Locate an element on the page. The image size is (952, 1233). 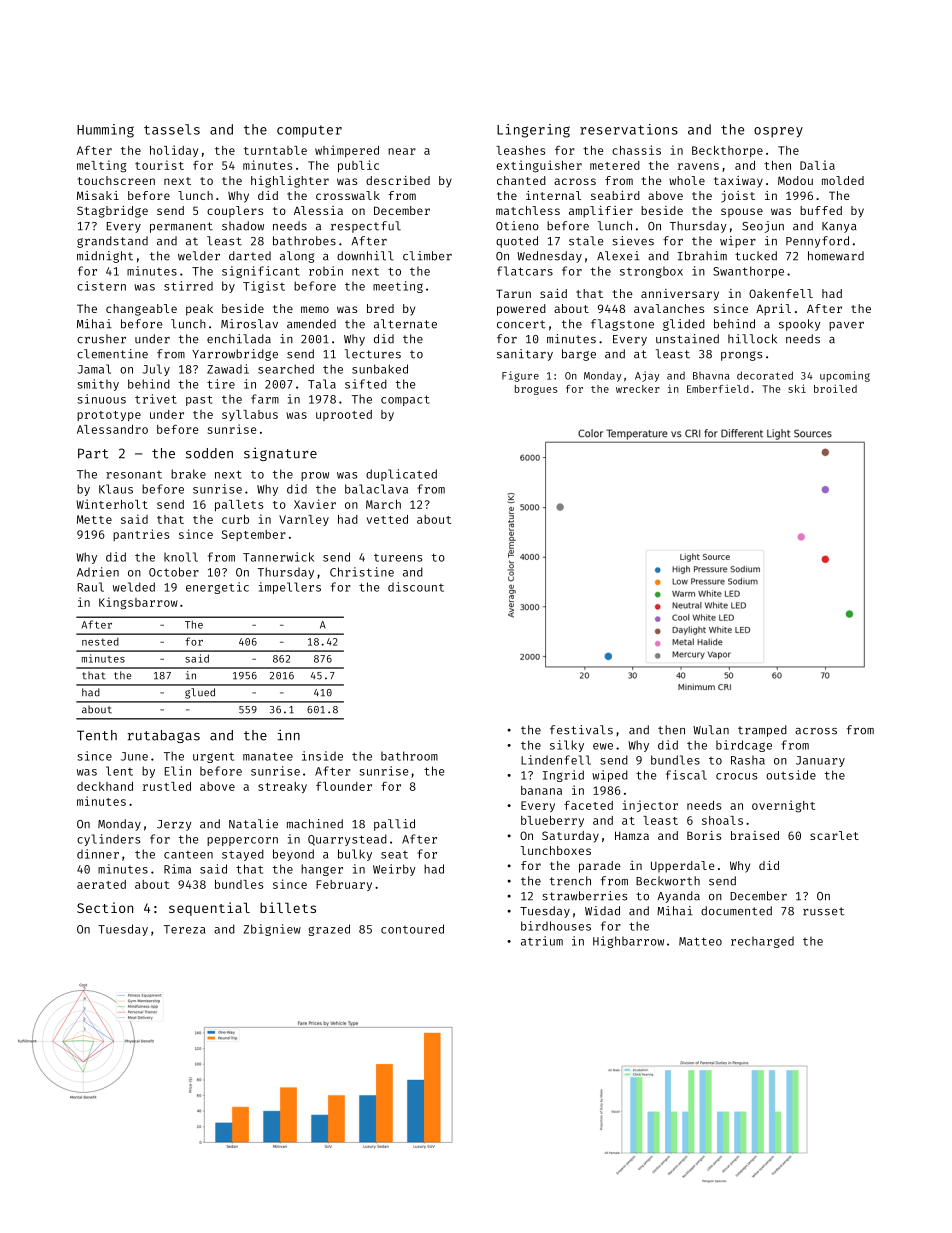
Tereza is located at coordinates (184, 929).
